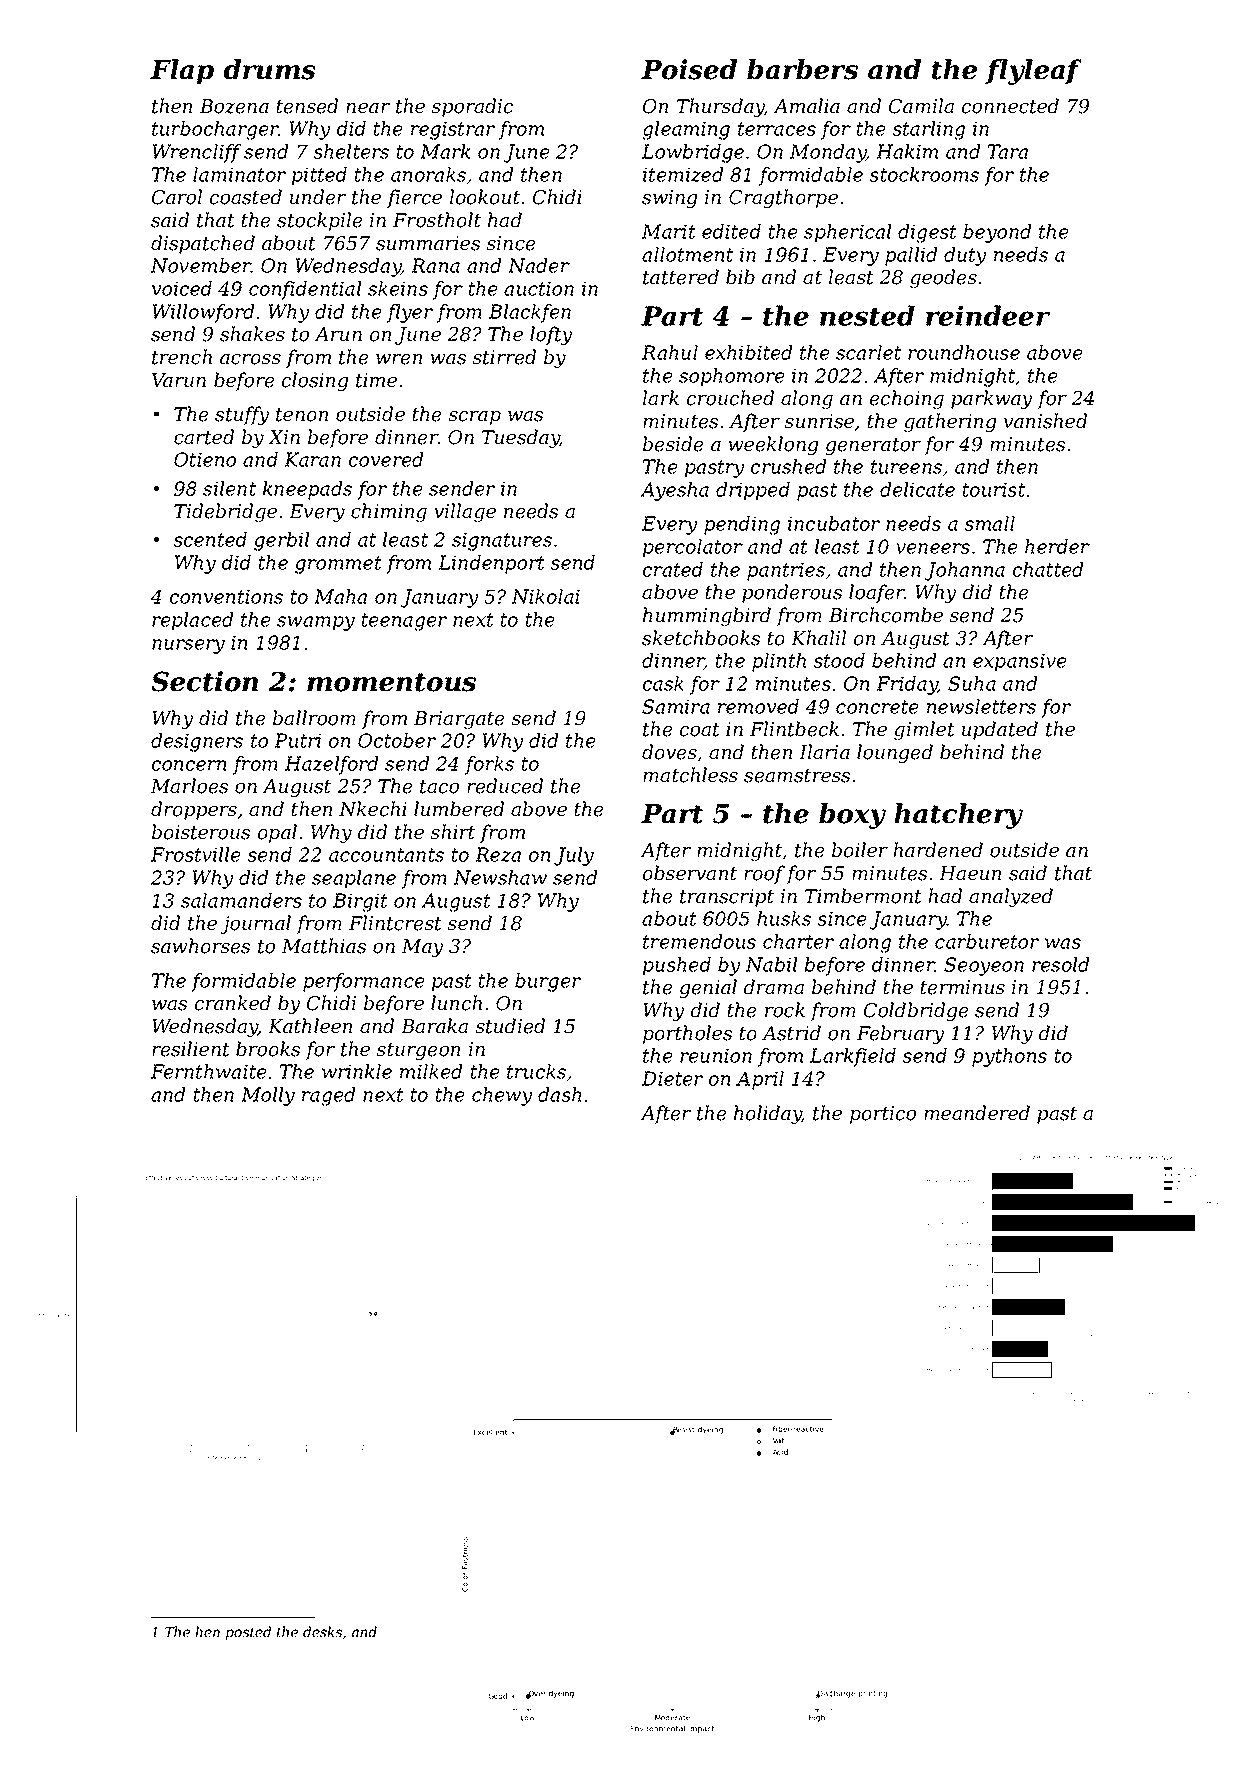  I want to click on pythons, so click(1009, 1057).
